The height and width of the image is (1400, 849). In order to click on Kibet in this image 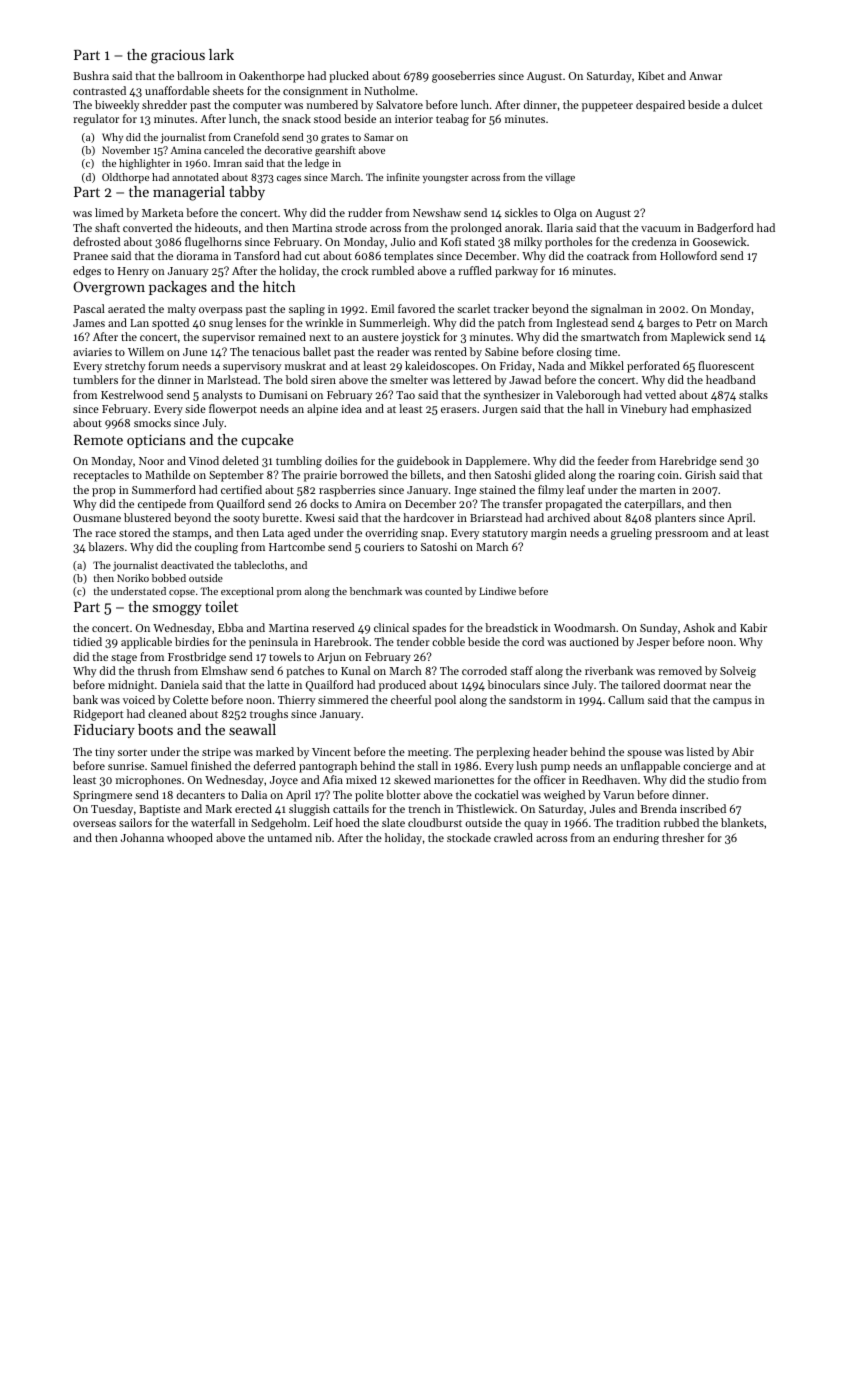, I will do `click(651, 75)`.
